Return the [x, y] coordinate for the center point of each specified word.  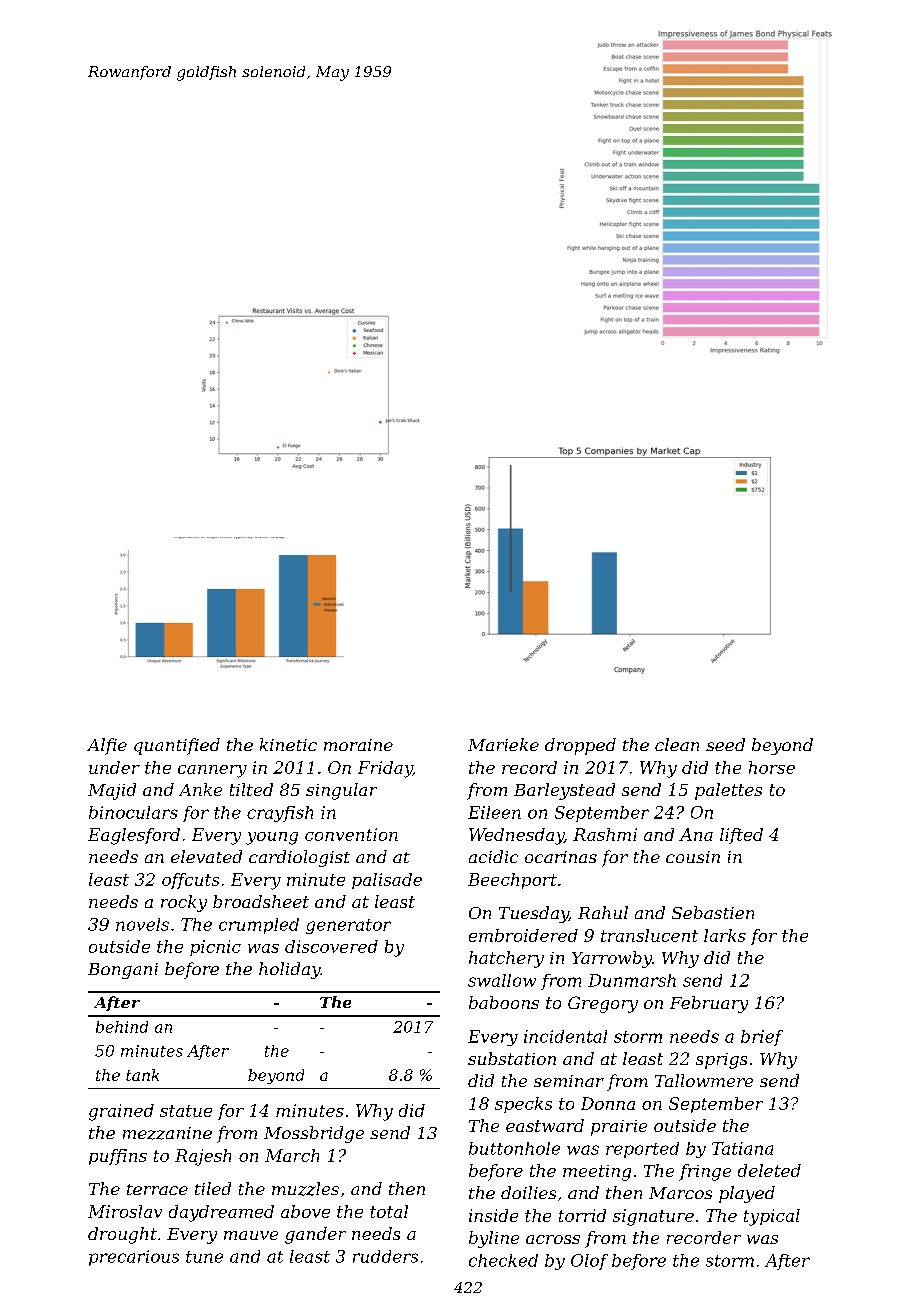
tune [204, 1257]
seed [725, 744]
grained [121, 1112]
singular [341, 791]
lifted [741, 836]
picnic [215, 948]
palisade [387, 881]
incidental [565, 1036]
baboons [504, 1002]
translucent [649, 935]
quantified [177, 746]
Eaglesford [134, 836]
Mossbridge [314, 1134]
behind [122, 1027]
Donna [608, 1103]
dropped [580, 746]
